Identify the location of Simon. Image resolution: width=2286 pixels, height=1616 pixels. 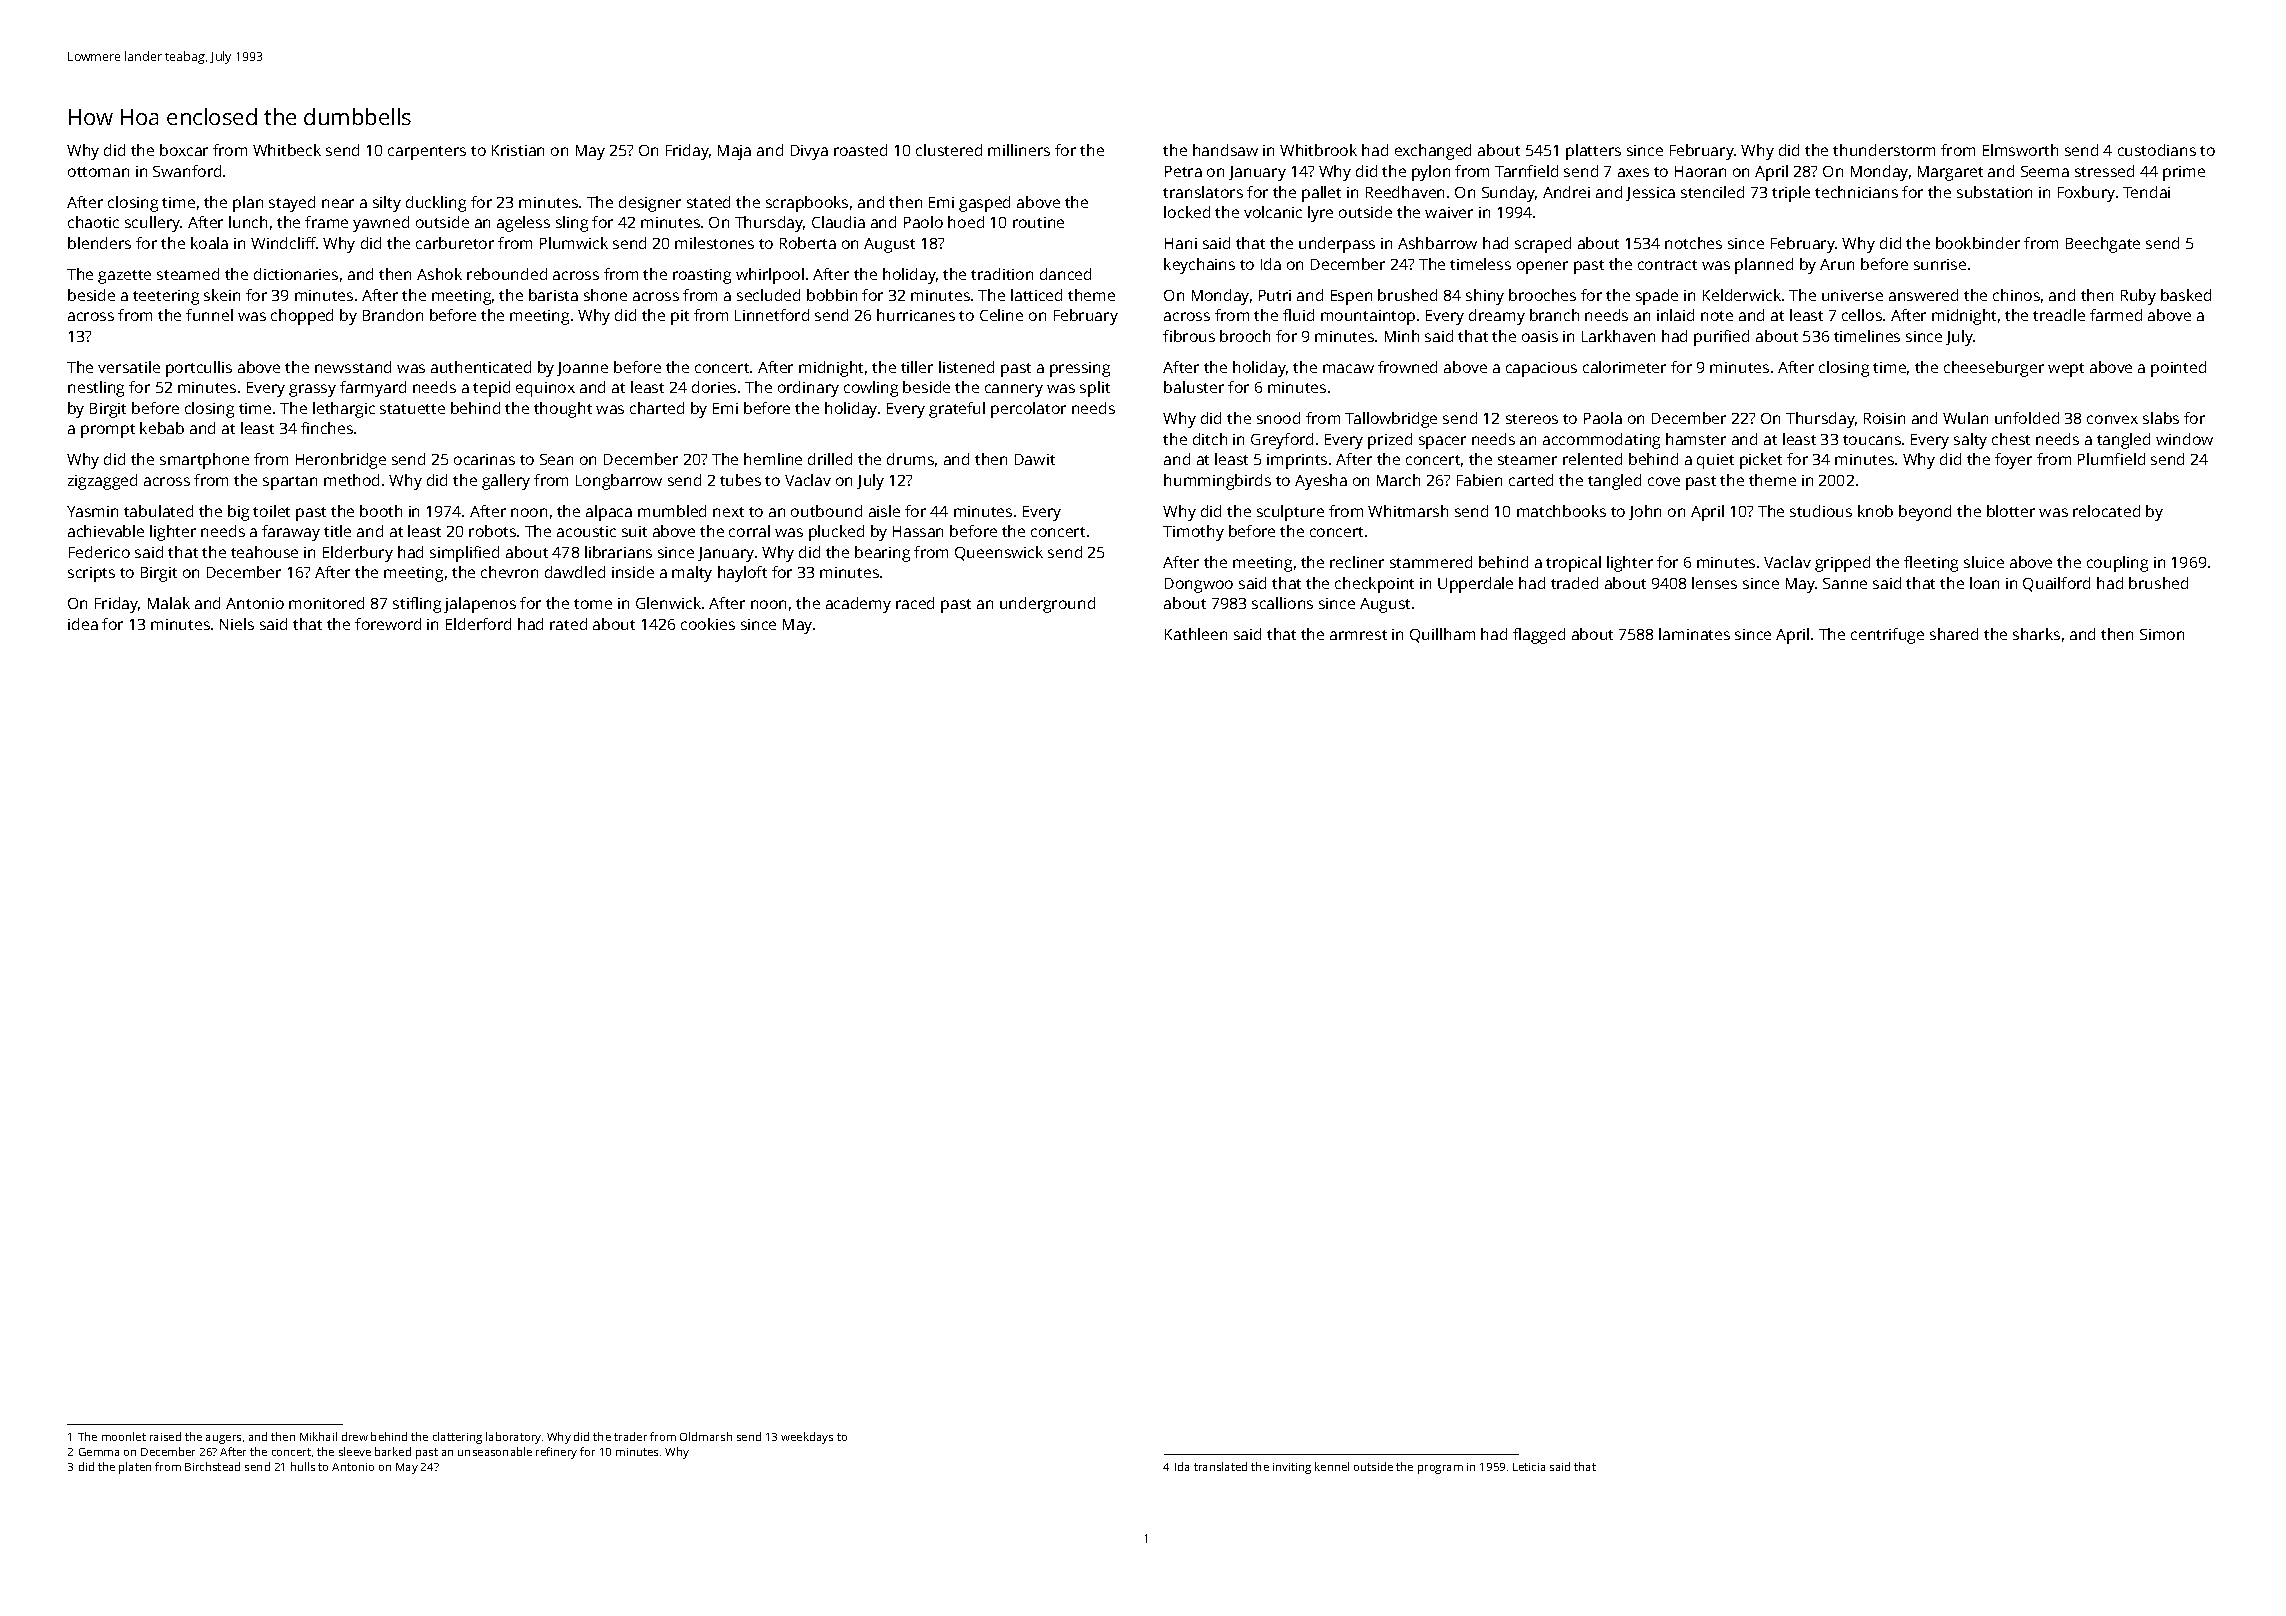
(2162, 634).
